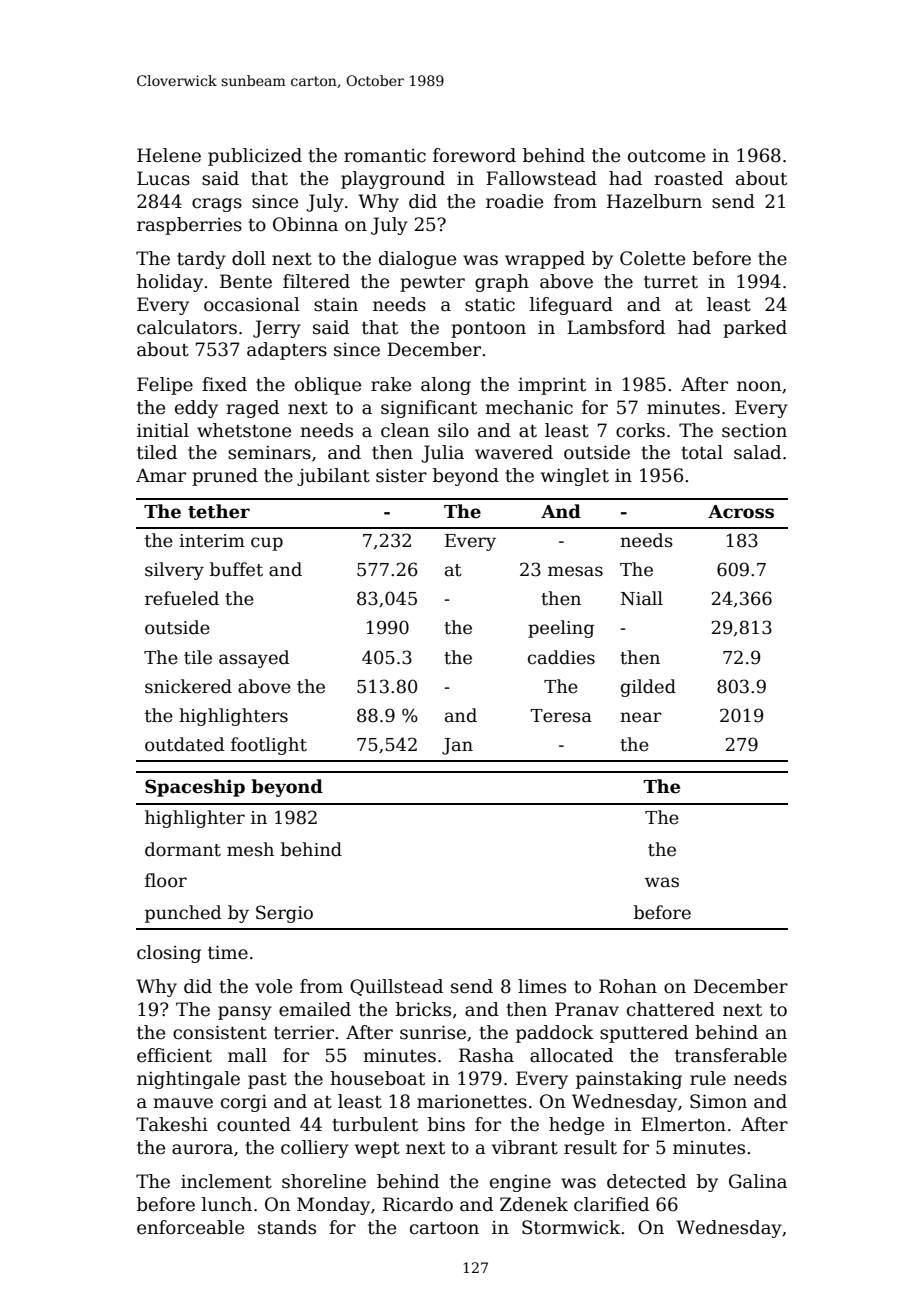 This page has height=1311, width=924. Describe the element at coordinates (702, 452) in the page. I see `total` at that location.
